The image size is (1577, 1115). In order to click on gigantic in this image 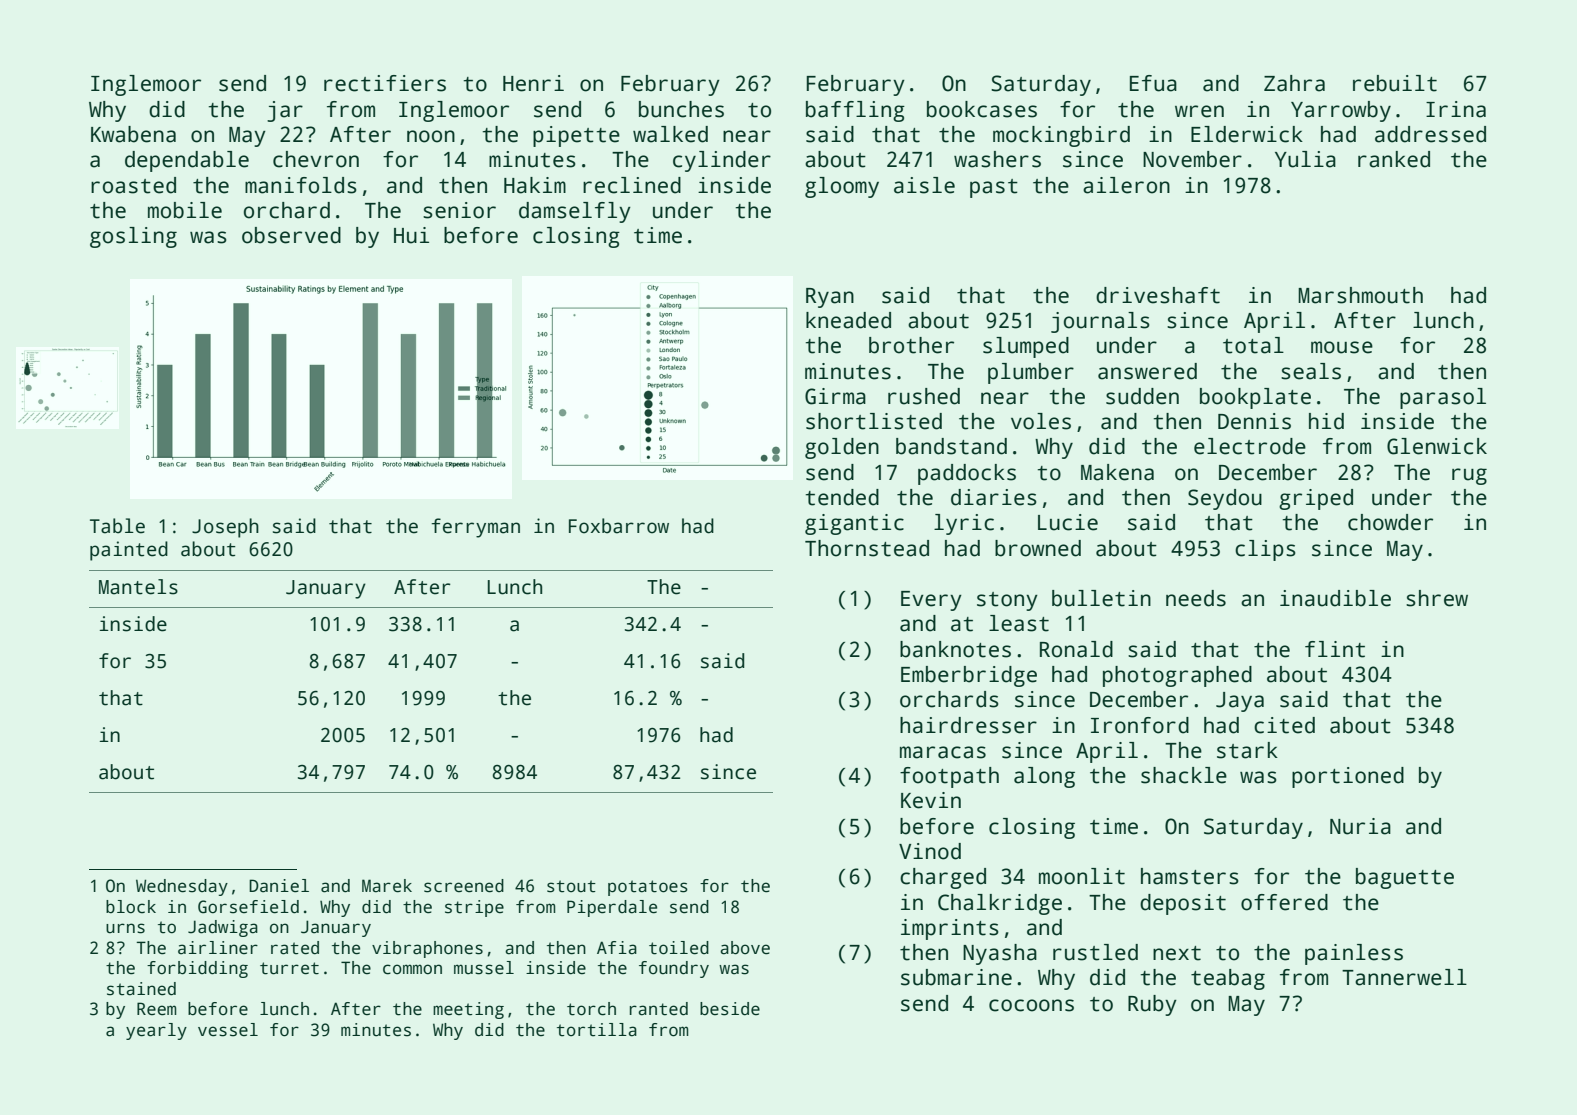, I will do `click(854, 524)`.
